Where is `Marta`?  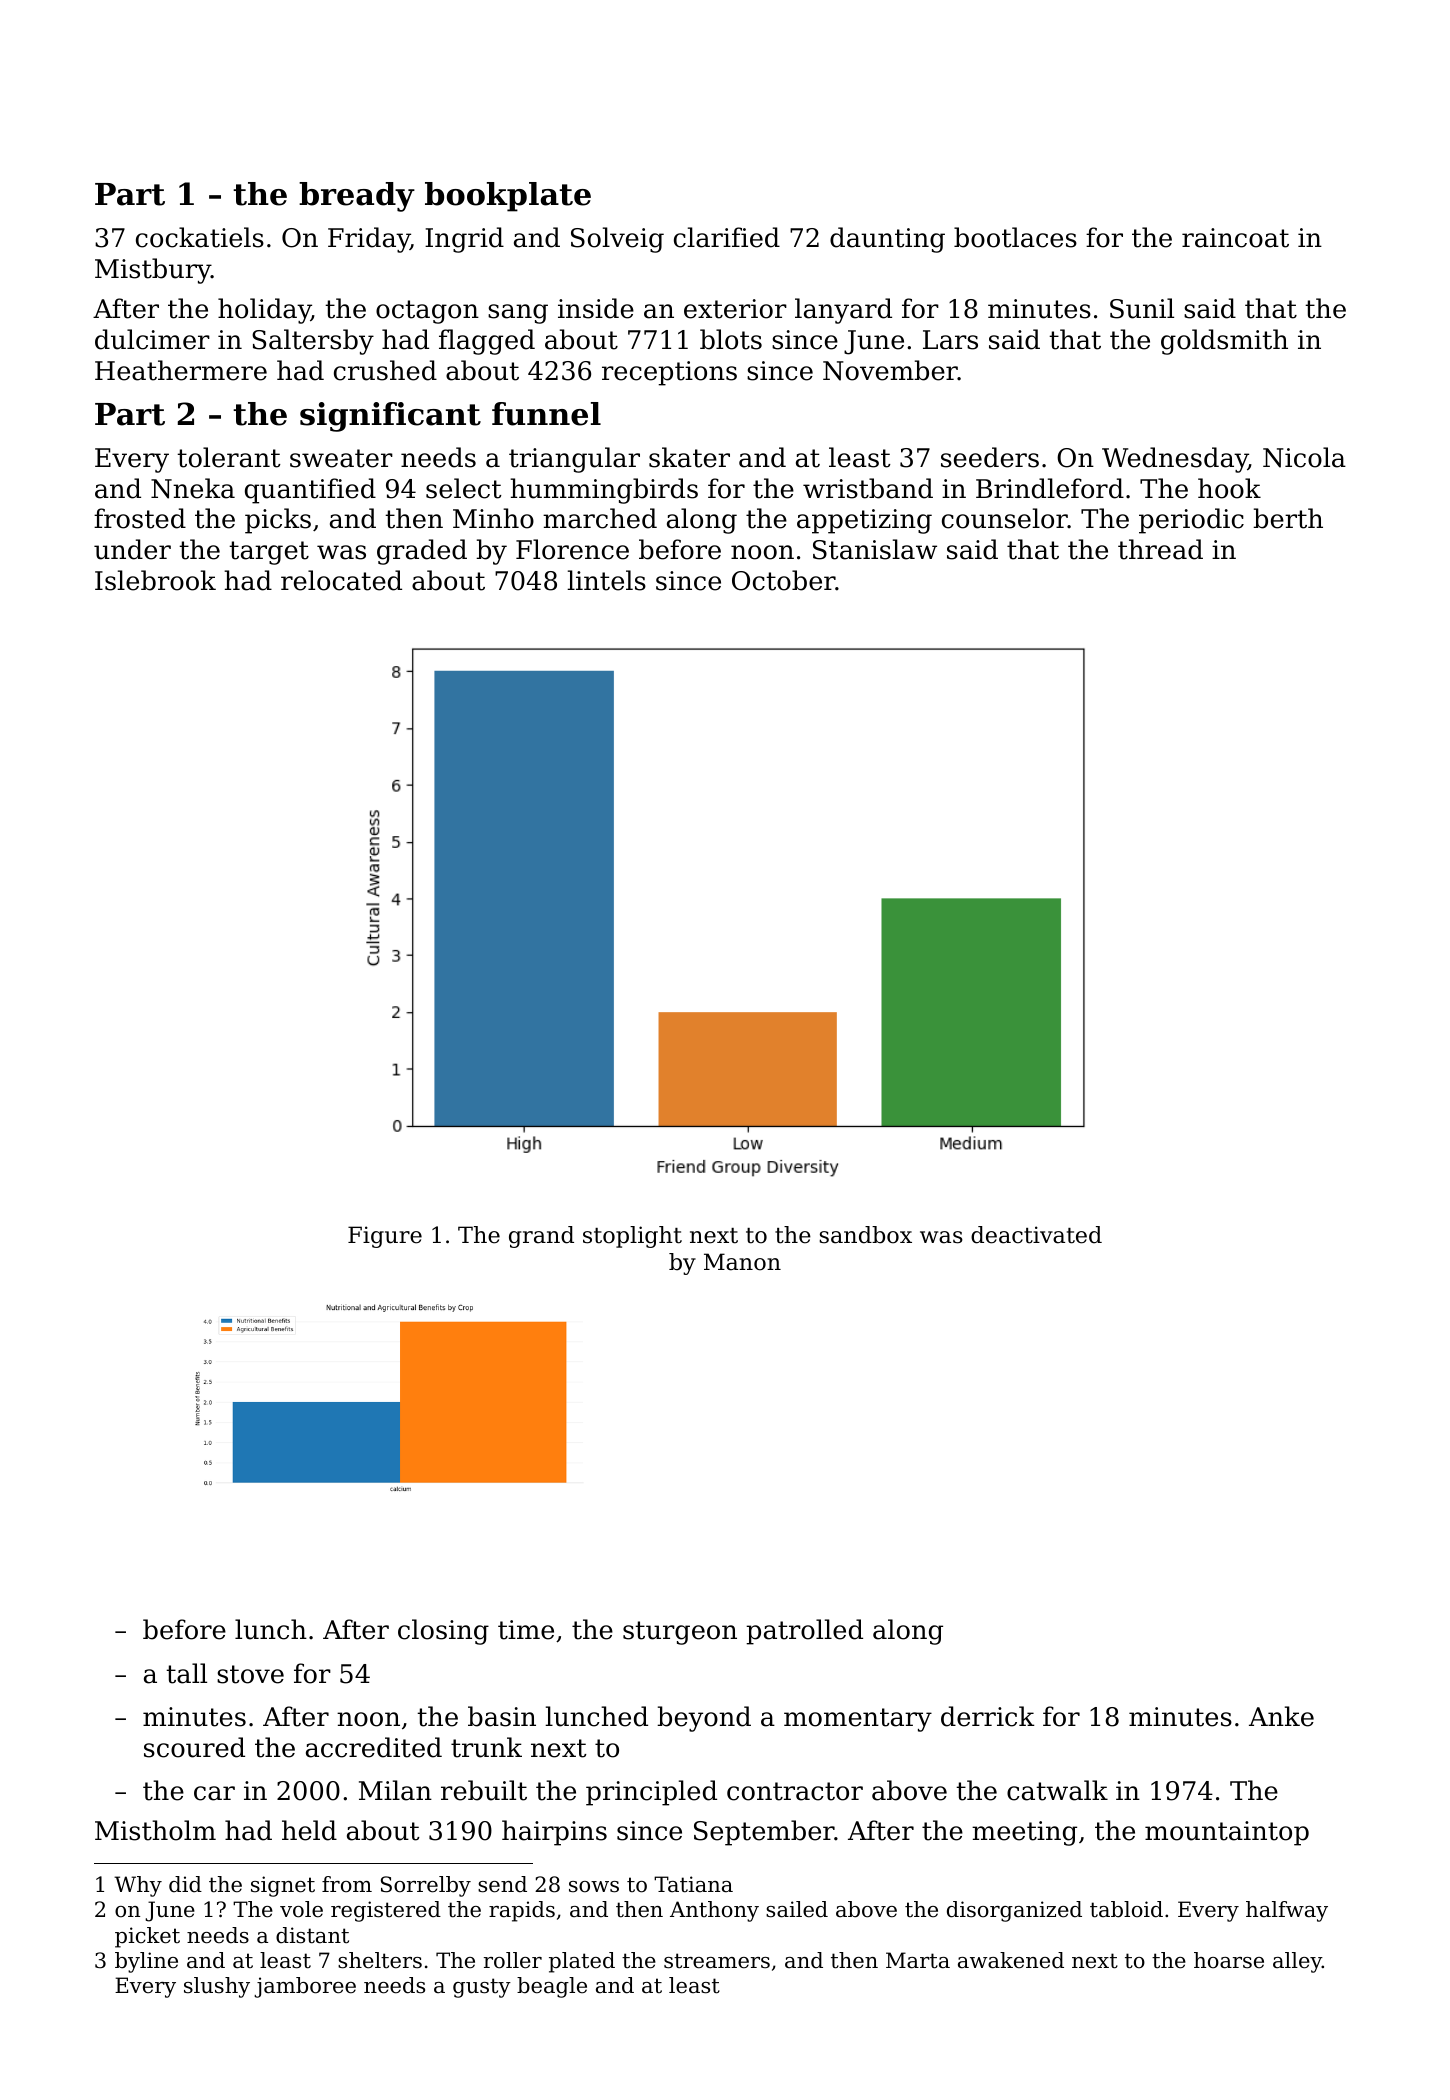
Marta is located at coordinates (918, 1960).
